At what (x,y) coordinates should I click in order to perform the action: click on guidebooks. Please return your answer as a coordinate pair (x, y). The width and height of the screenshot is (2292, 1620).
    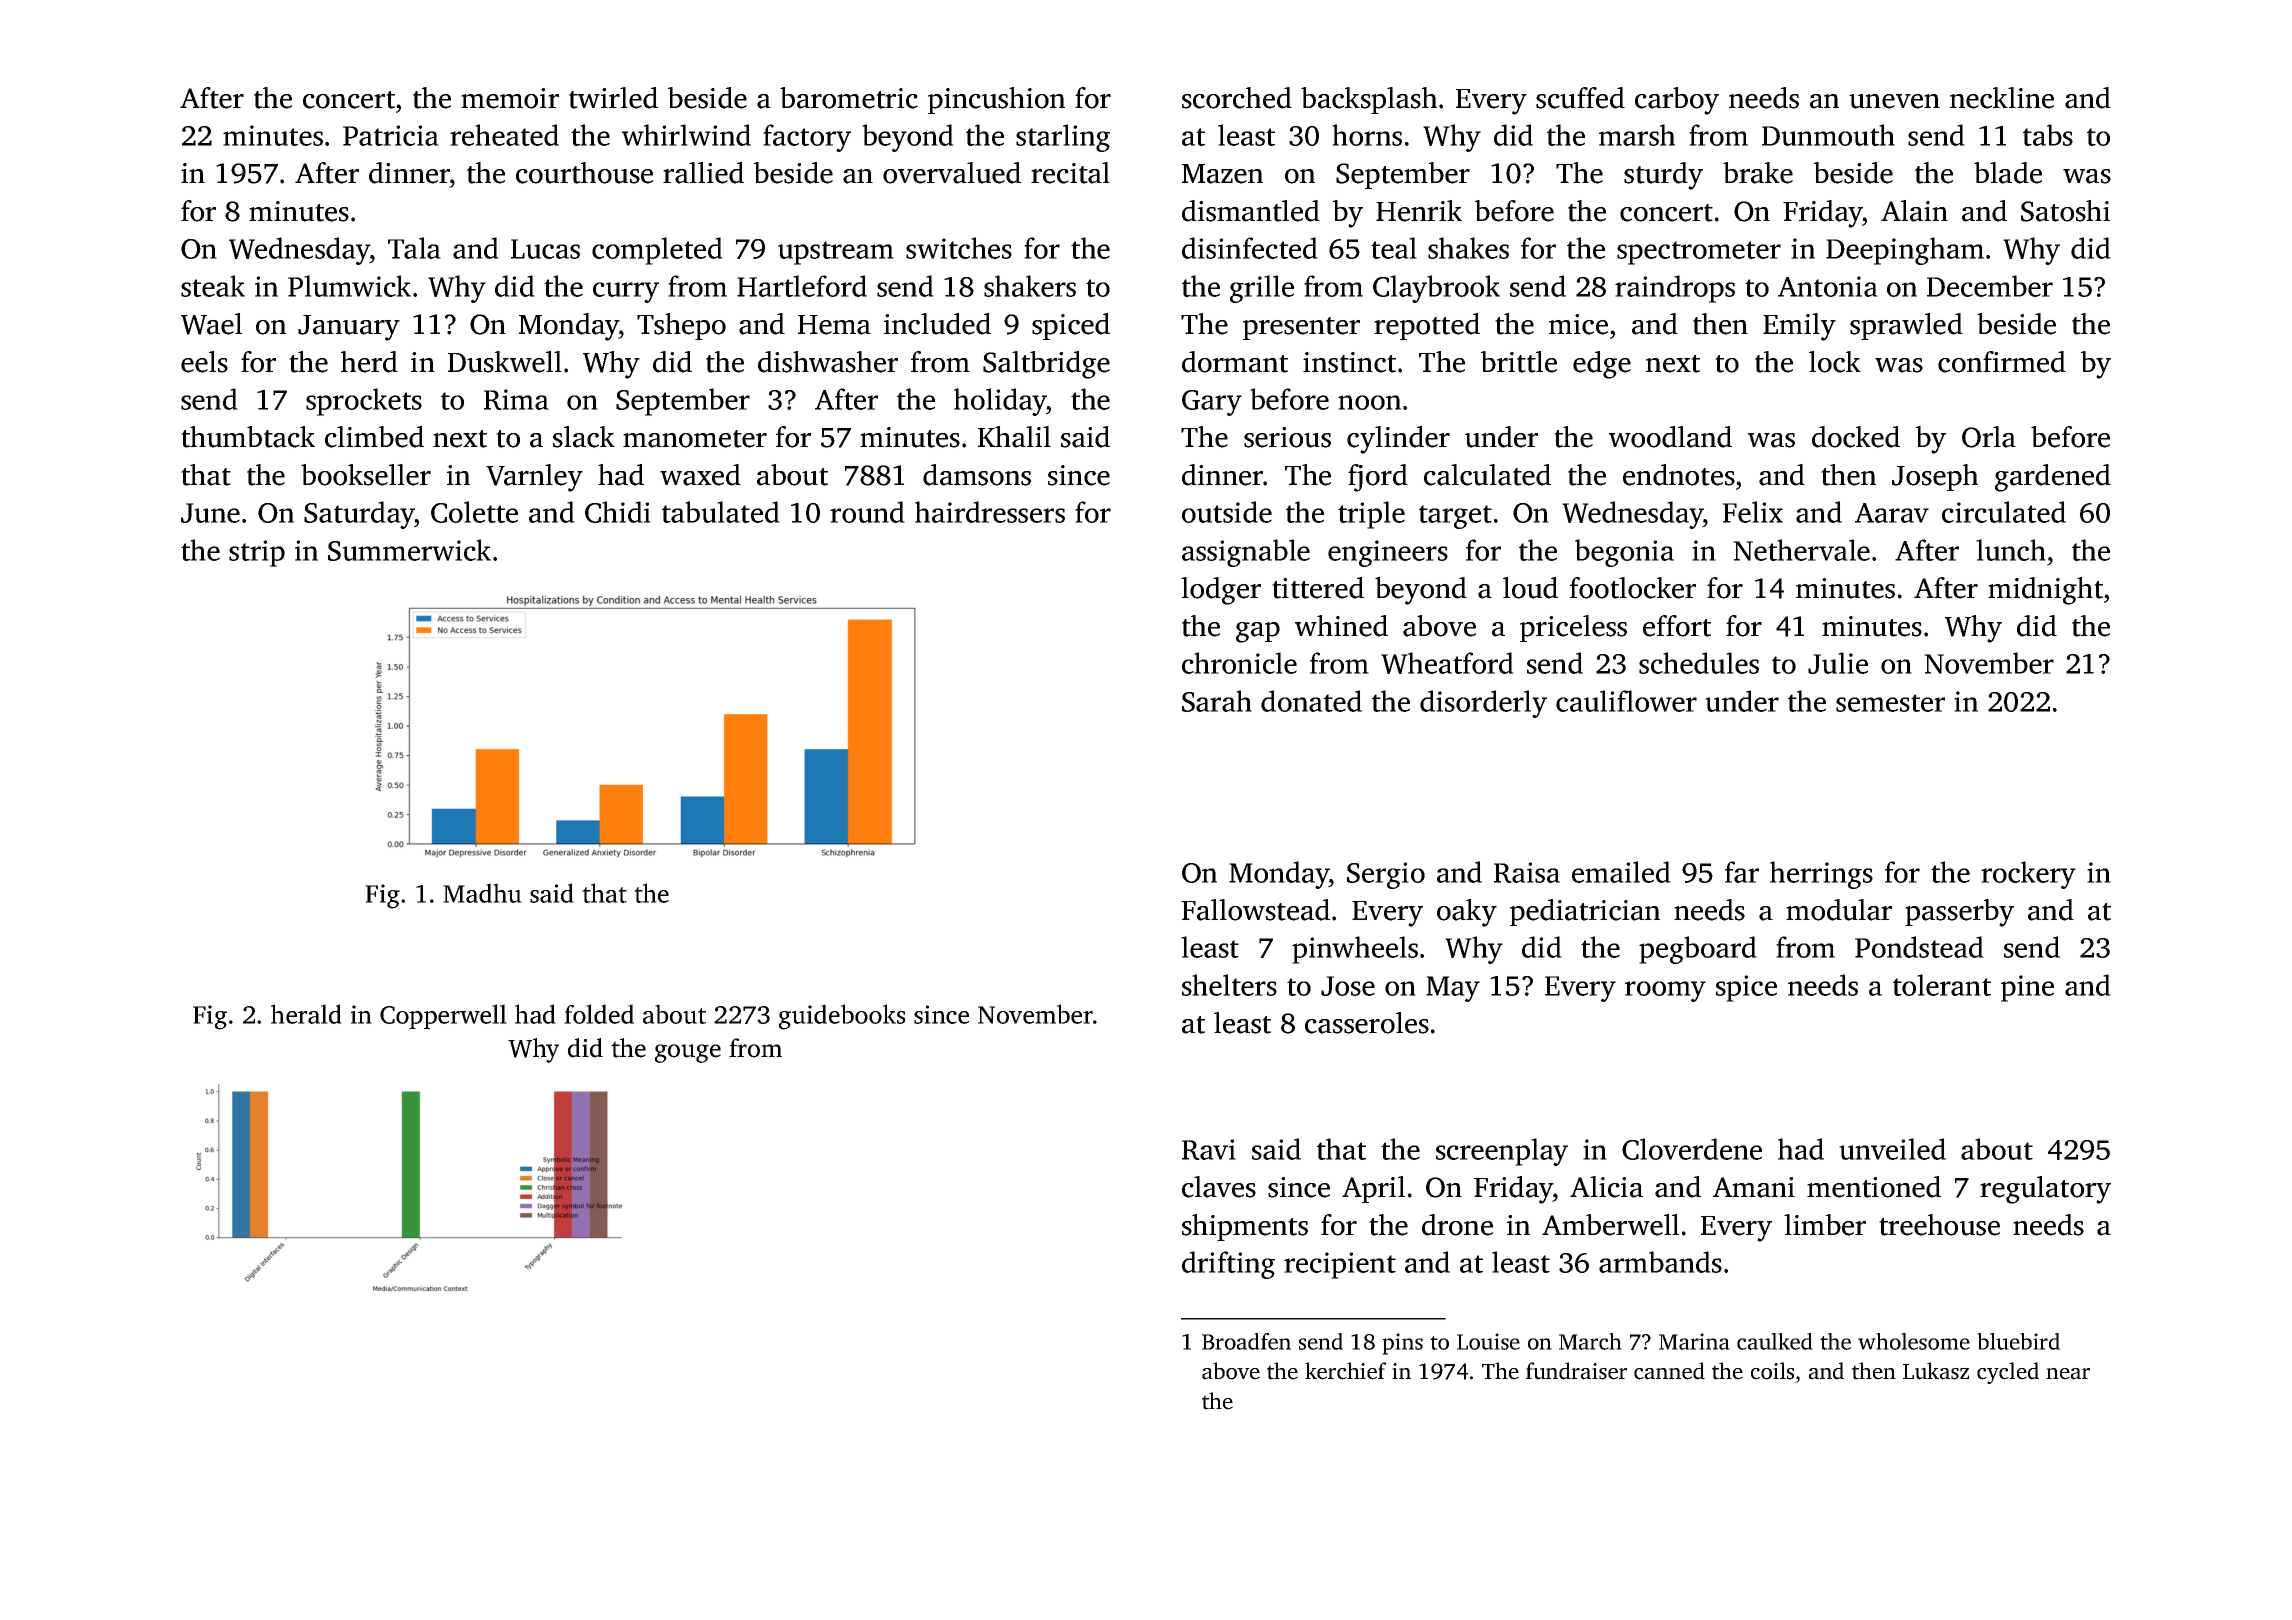
    Looking at the image, I should click on (842, 1017).
